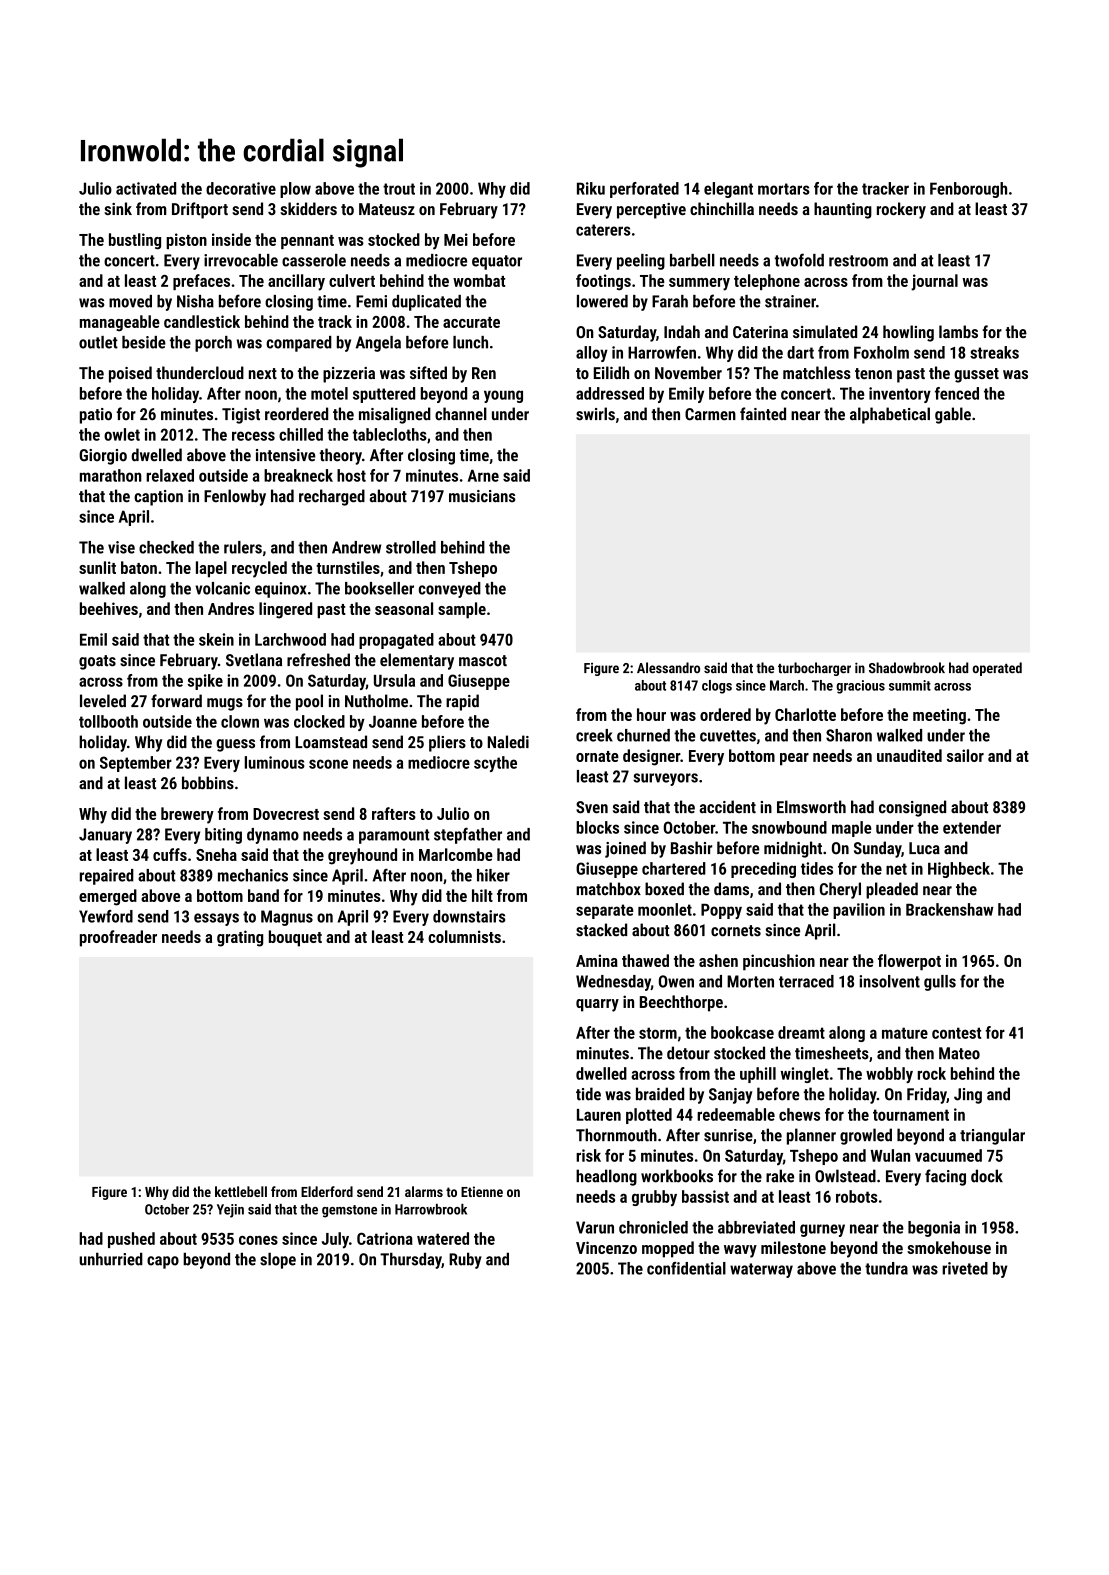  Describe the element at coordinates (469, 916) in the screenshot. I see `downstairs` at that location.
